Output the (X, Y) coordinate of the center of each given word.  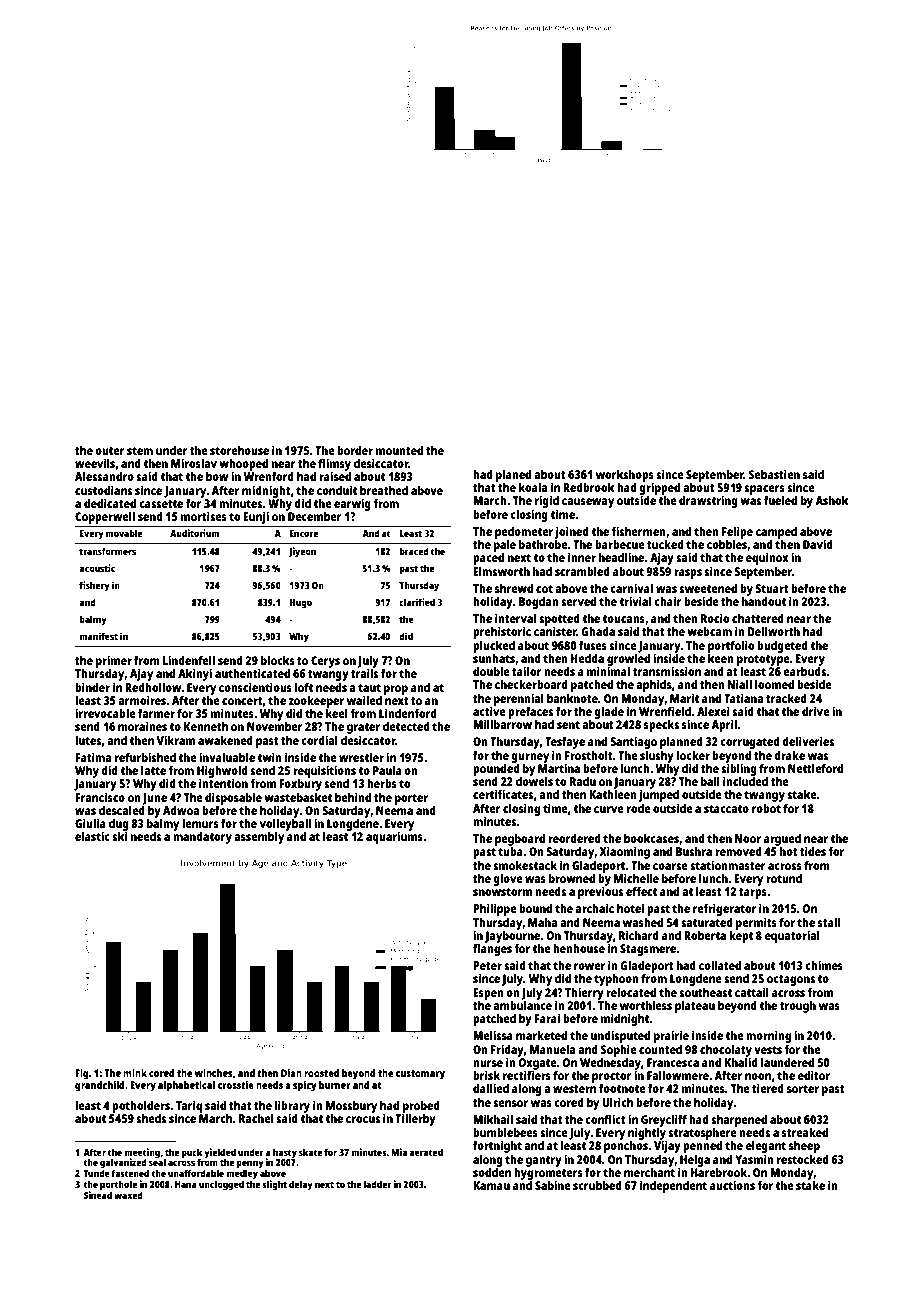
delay (301, 1185)
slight (274, 1185)
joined (572, 532)
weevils (95, 463)
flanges (492, 950)
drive (816, 711)
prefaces (530, 713)
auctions (732, 1185)
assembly (259, 838)
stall (829, 922)
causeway (588, 503)
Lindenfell (189, 660)
